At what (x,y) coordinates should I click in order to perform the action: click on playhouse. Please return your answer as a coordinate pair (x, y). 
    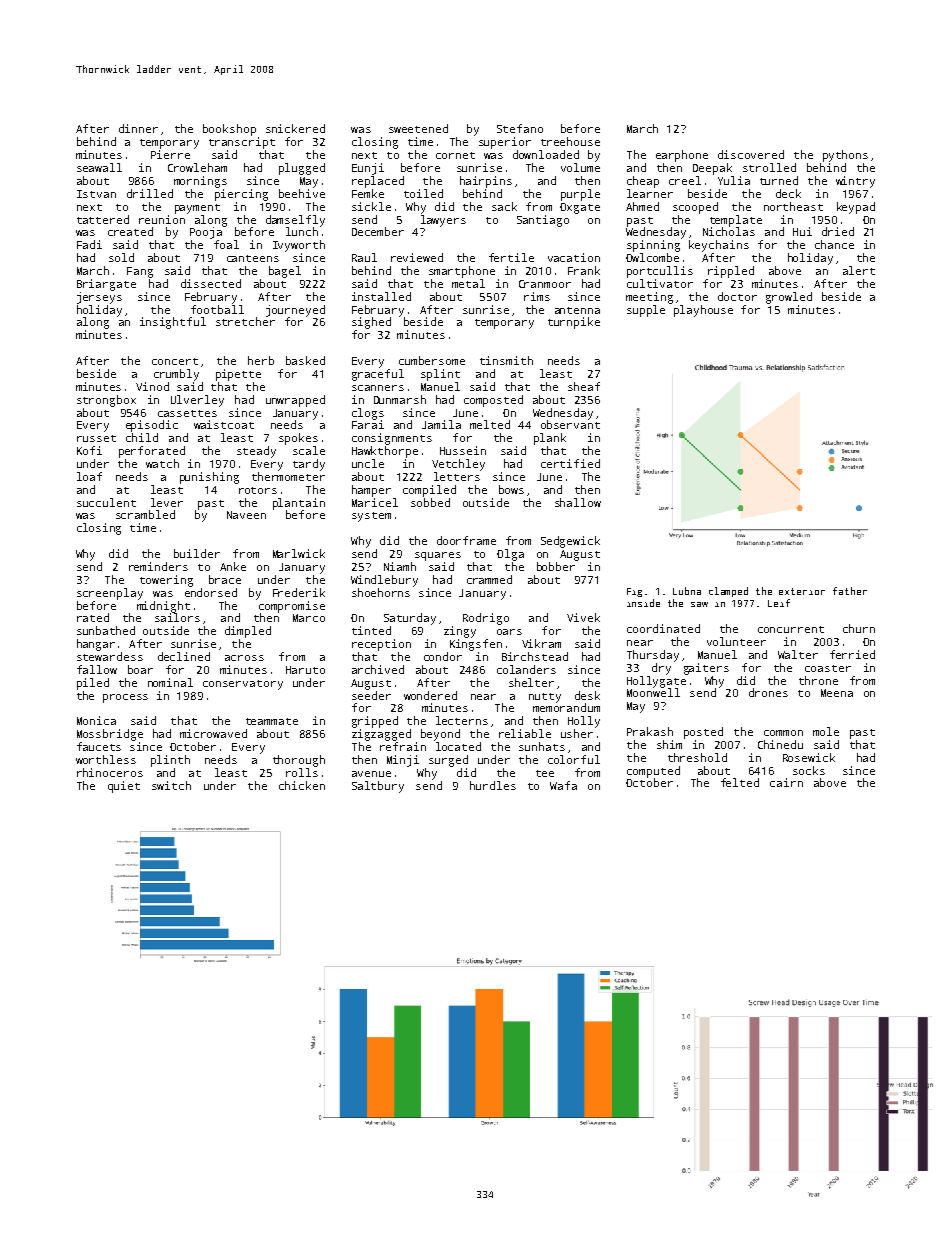
    Looking at the image, I should click on (703, 311).
